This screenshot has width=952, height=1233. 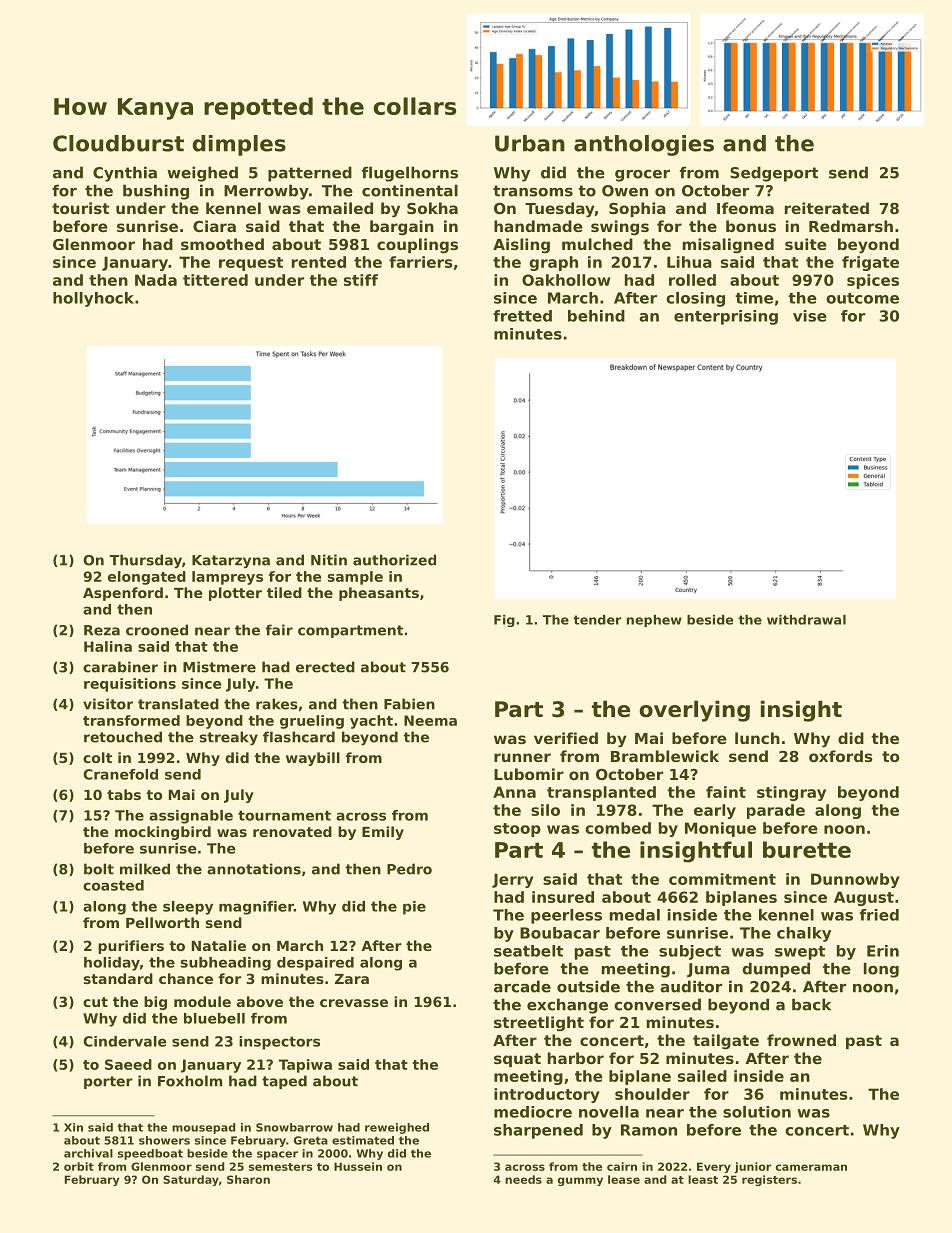 What do you see at coordinates (190, 1081) in the screenshot?
I see `Foxholm` at bounding box center [190, 1081].
